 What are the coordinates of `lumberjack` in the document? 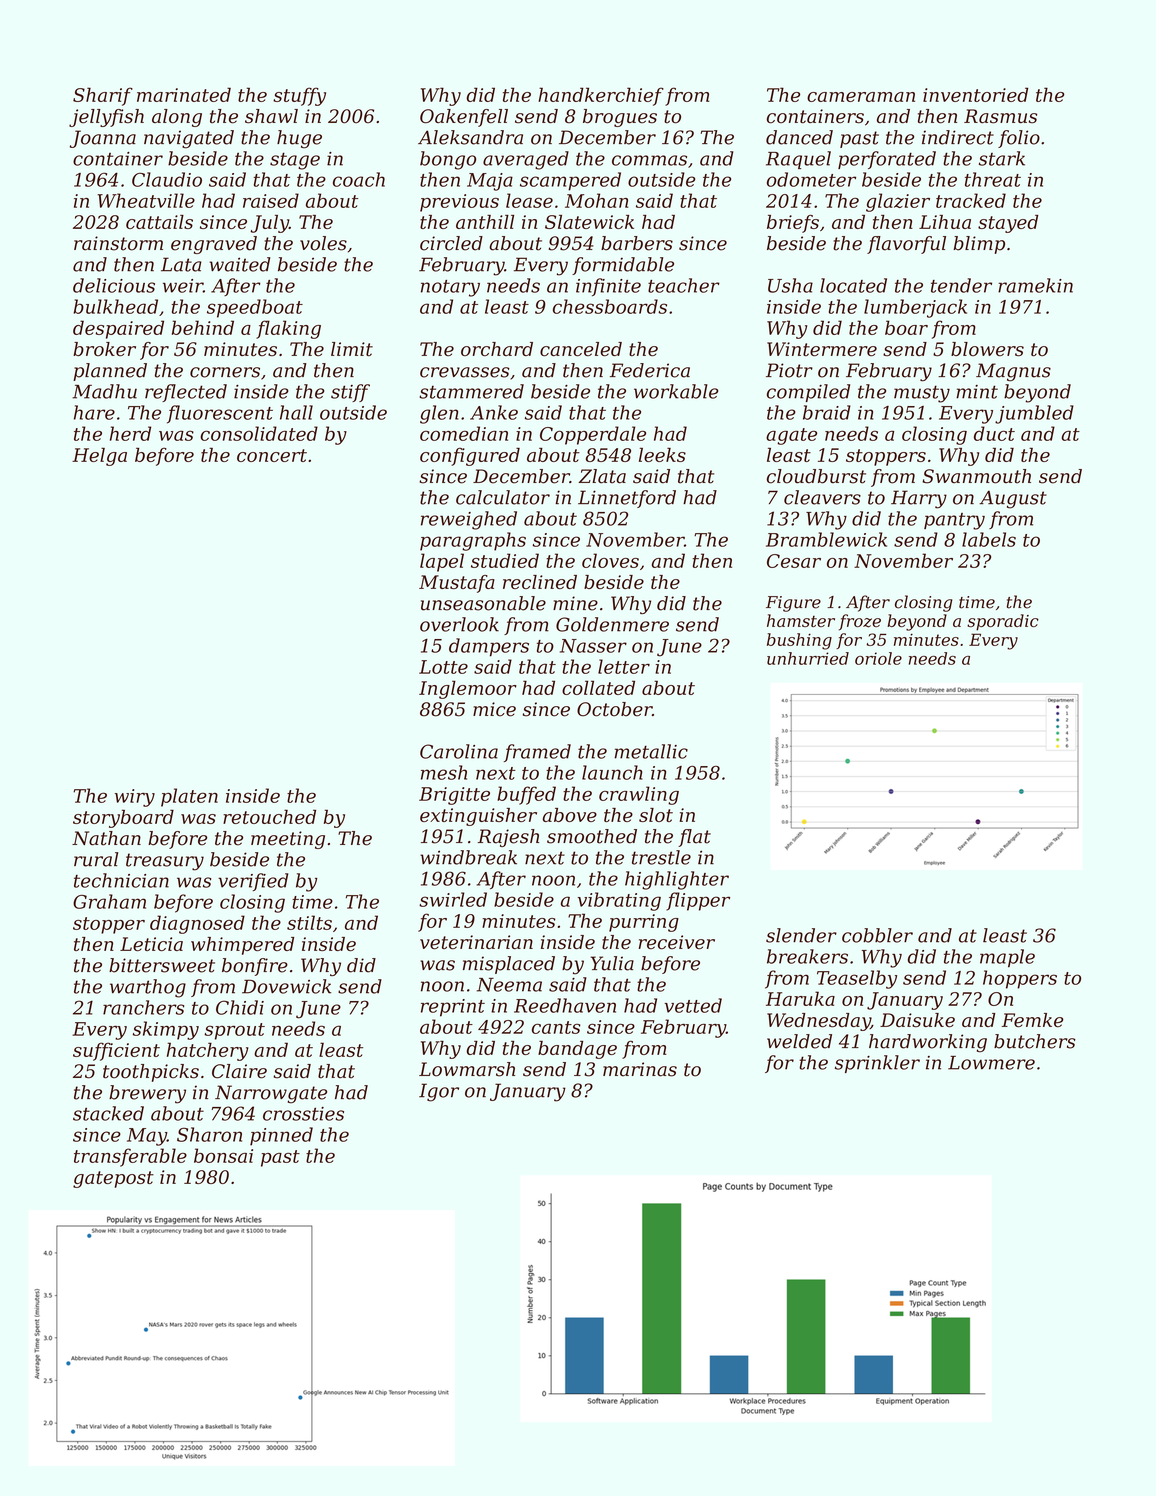 It's located at (915, 308).
